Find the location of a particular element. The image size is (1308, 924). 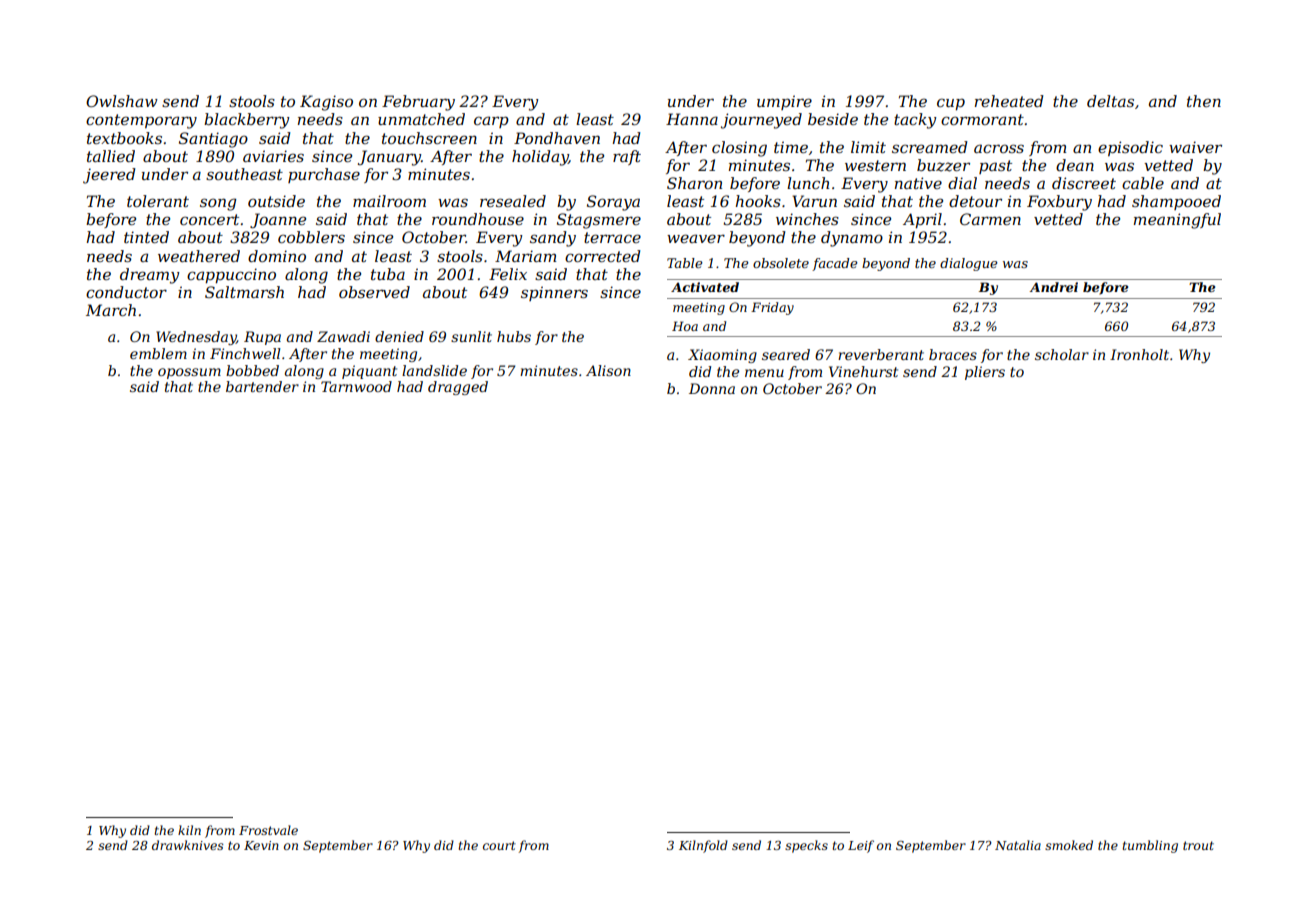

court is located at coordinates (499, 845).
